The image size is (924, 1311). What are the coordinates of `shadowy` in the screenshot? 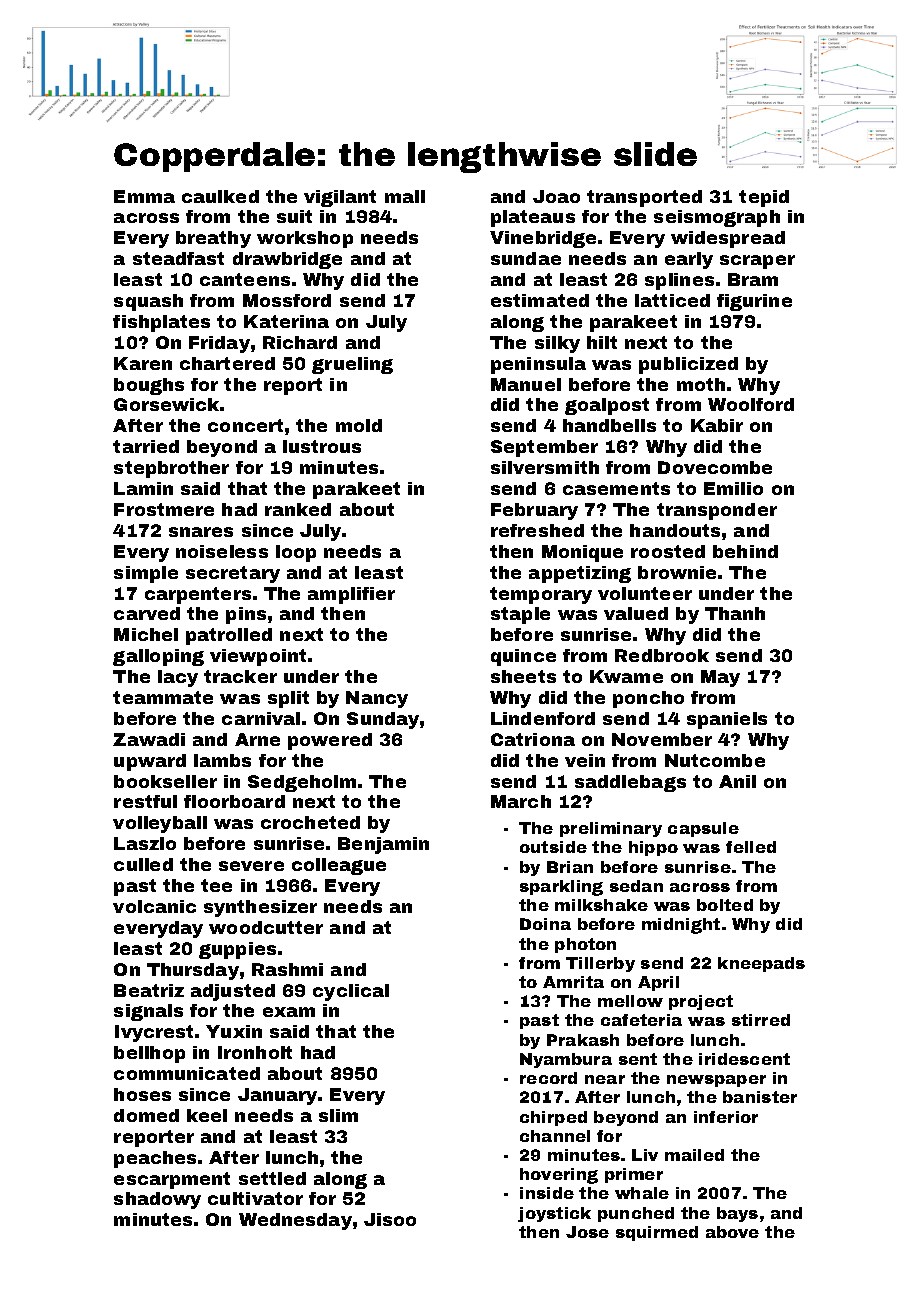 It's located at (157, 1200).
